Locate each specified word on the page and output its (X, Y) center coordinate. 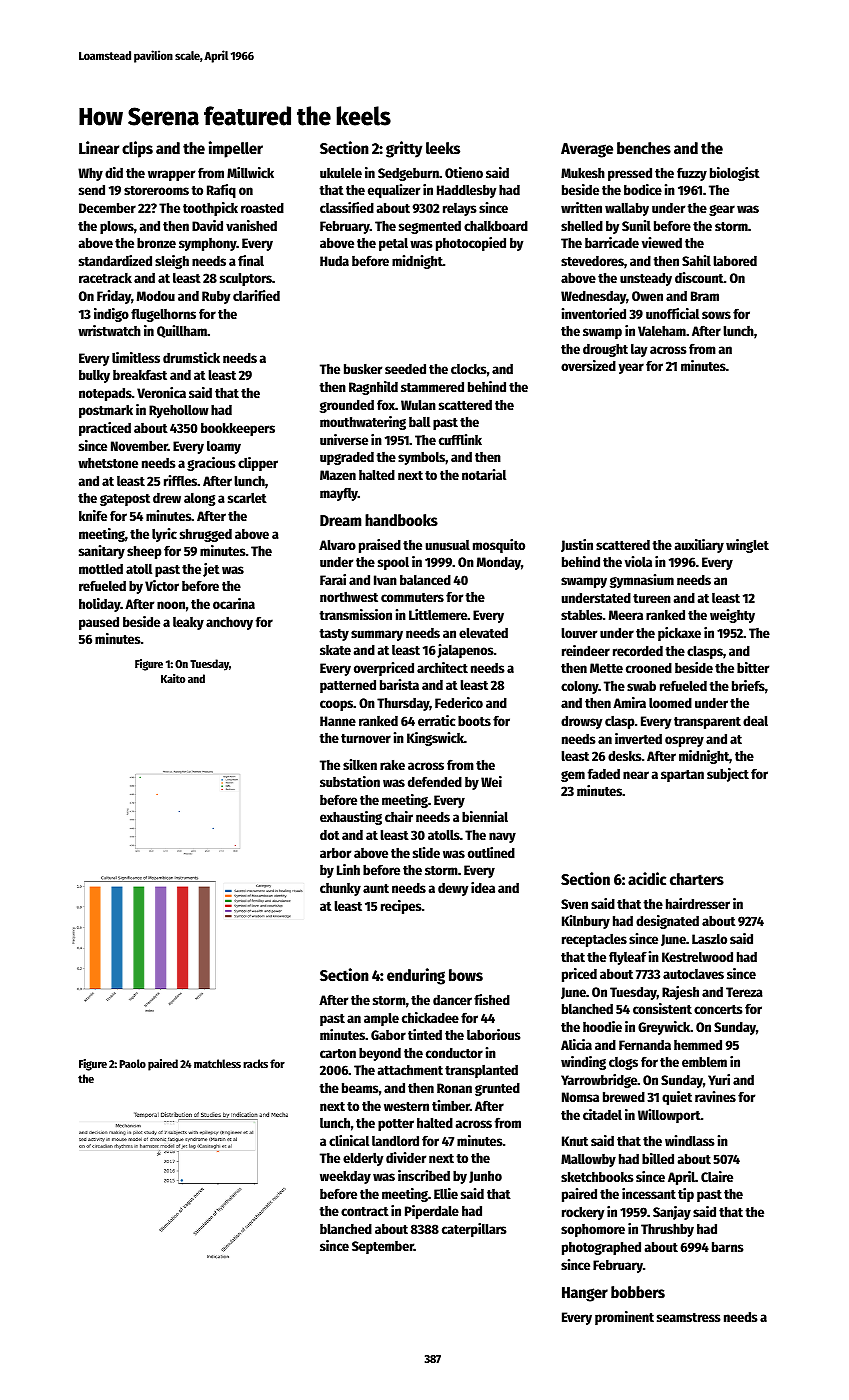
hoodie (602, 1026)
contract (365, 1211)
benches (644, 148)
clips (137, 149)
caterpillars (474, 1230)
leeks (443, 148)
